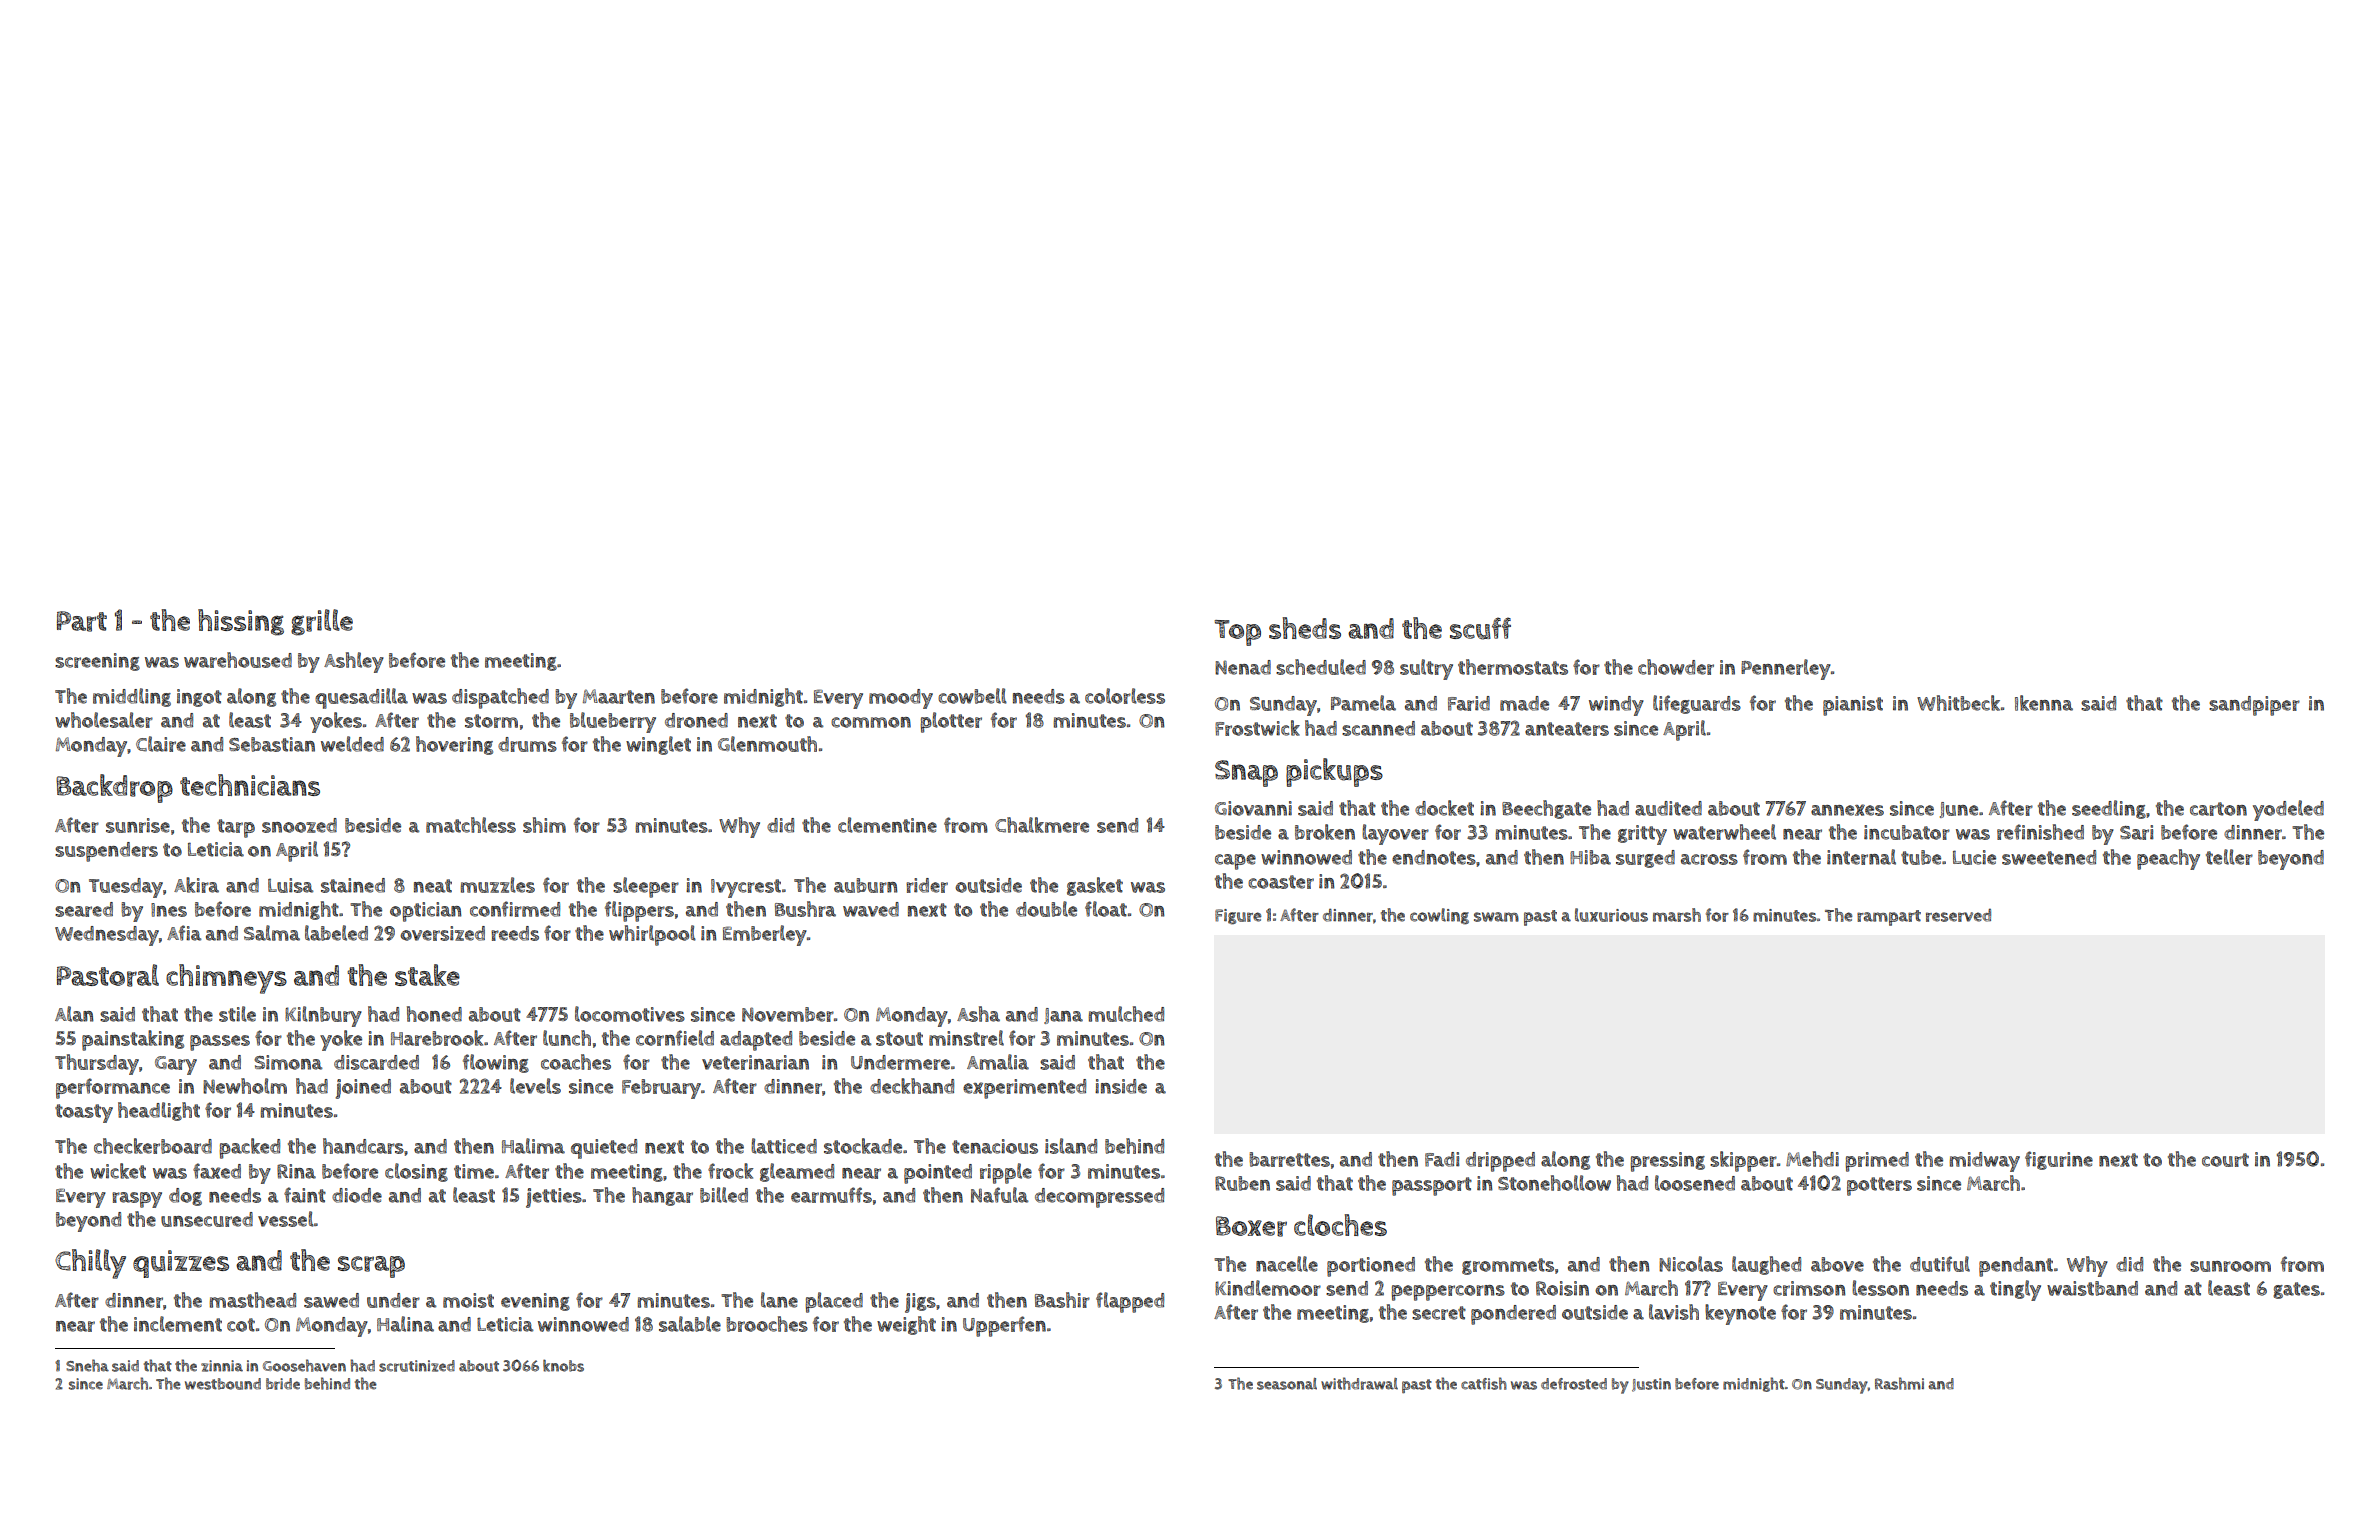  What do you see at coordinates (1359, 1383) in the document?
I see `withdrawal` at bounding box center [1359, 1383].
